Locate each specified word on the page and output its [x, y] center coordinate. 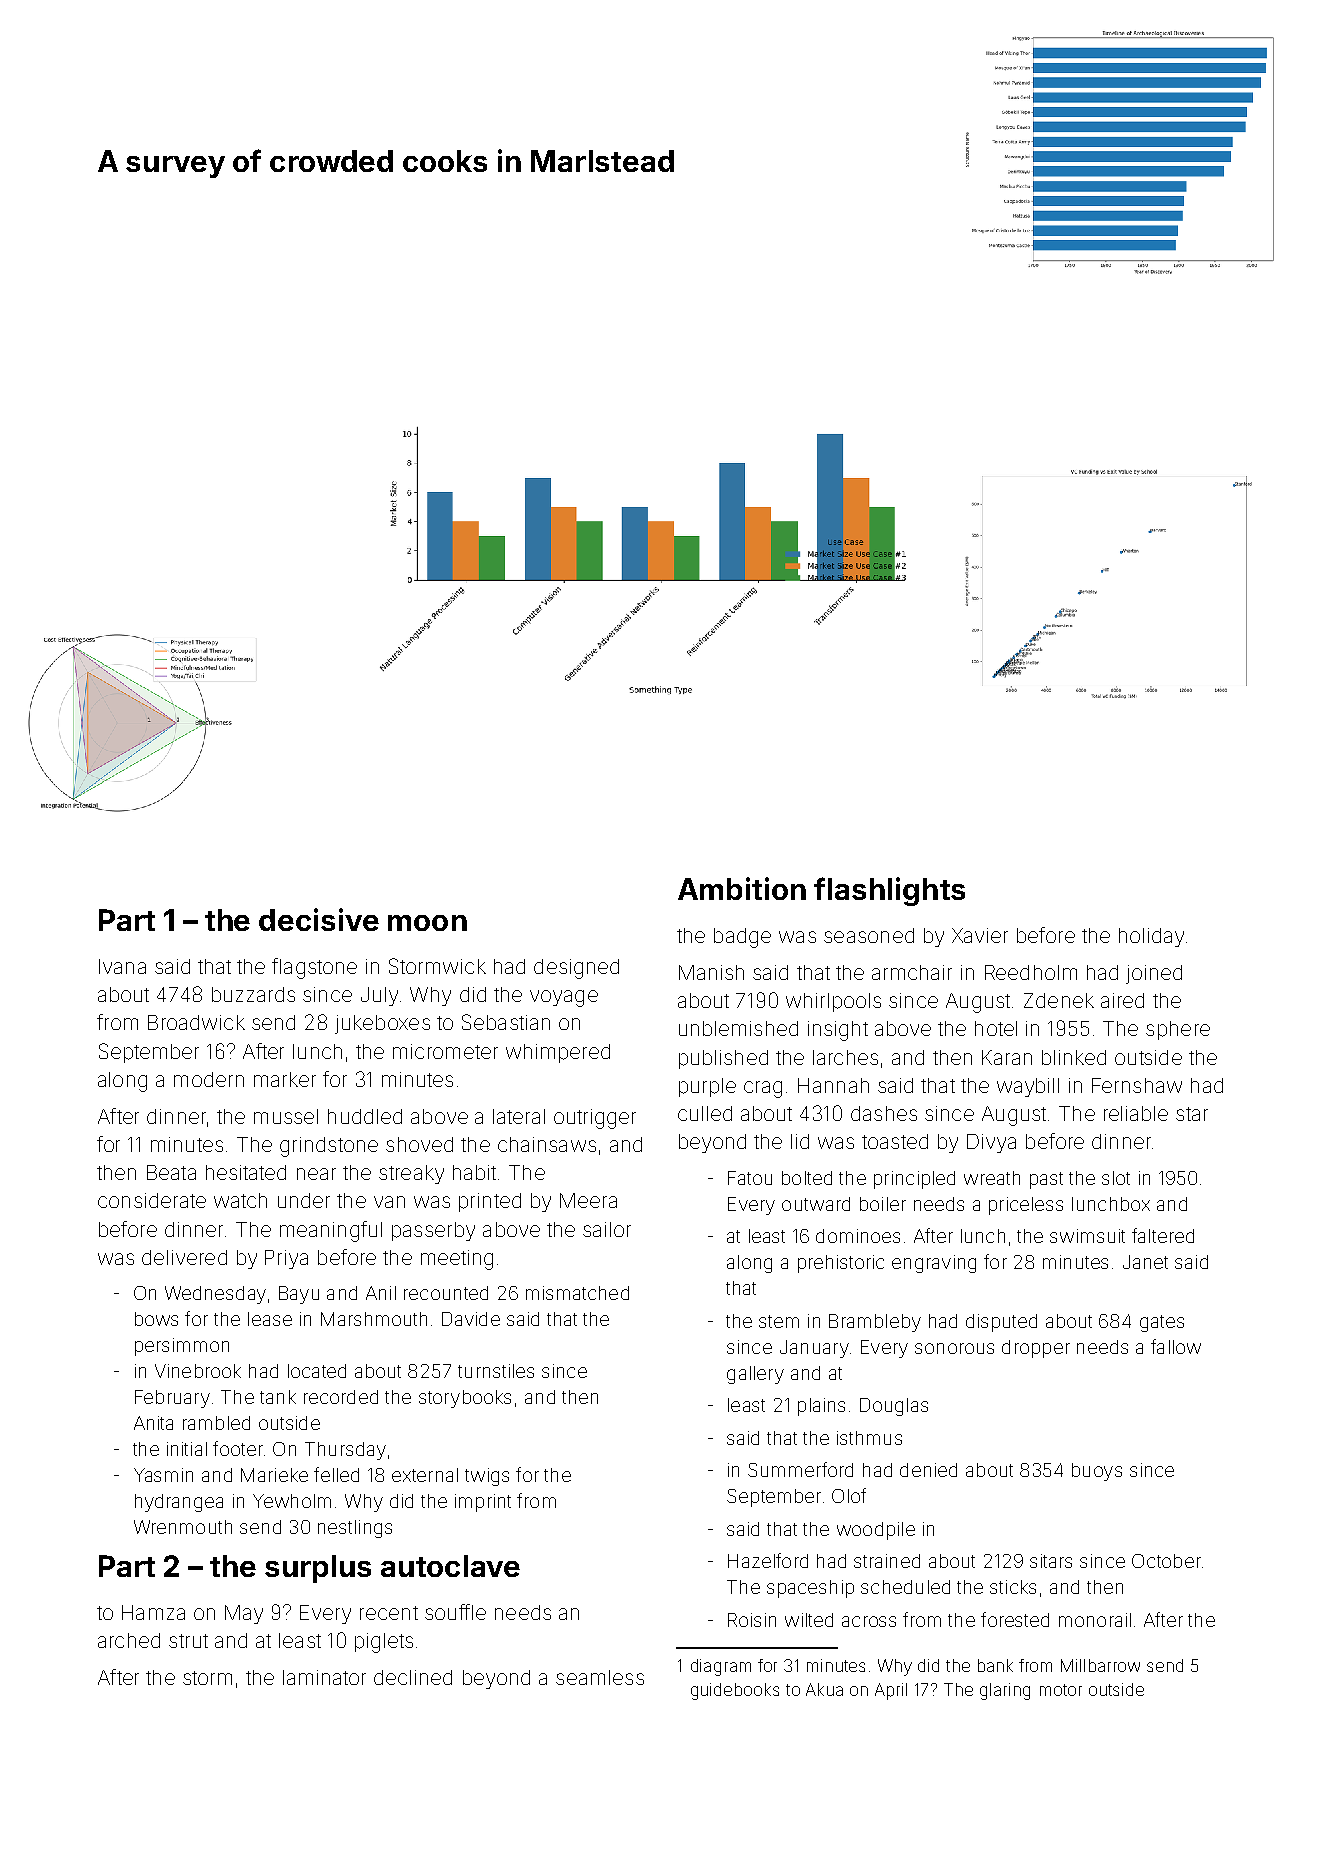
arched [129, 1640]
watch [240, 1200]
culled [705, 1113]
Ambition [742, 888]
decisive [319, 919]
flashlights [889, 891]
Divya [991, 1143]
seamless [600, 1677]
